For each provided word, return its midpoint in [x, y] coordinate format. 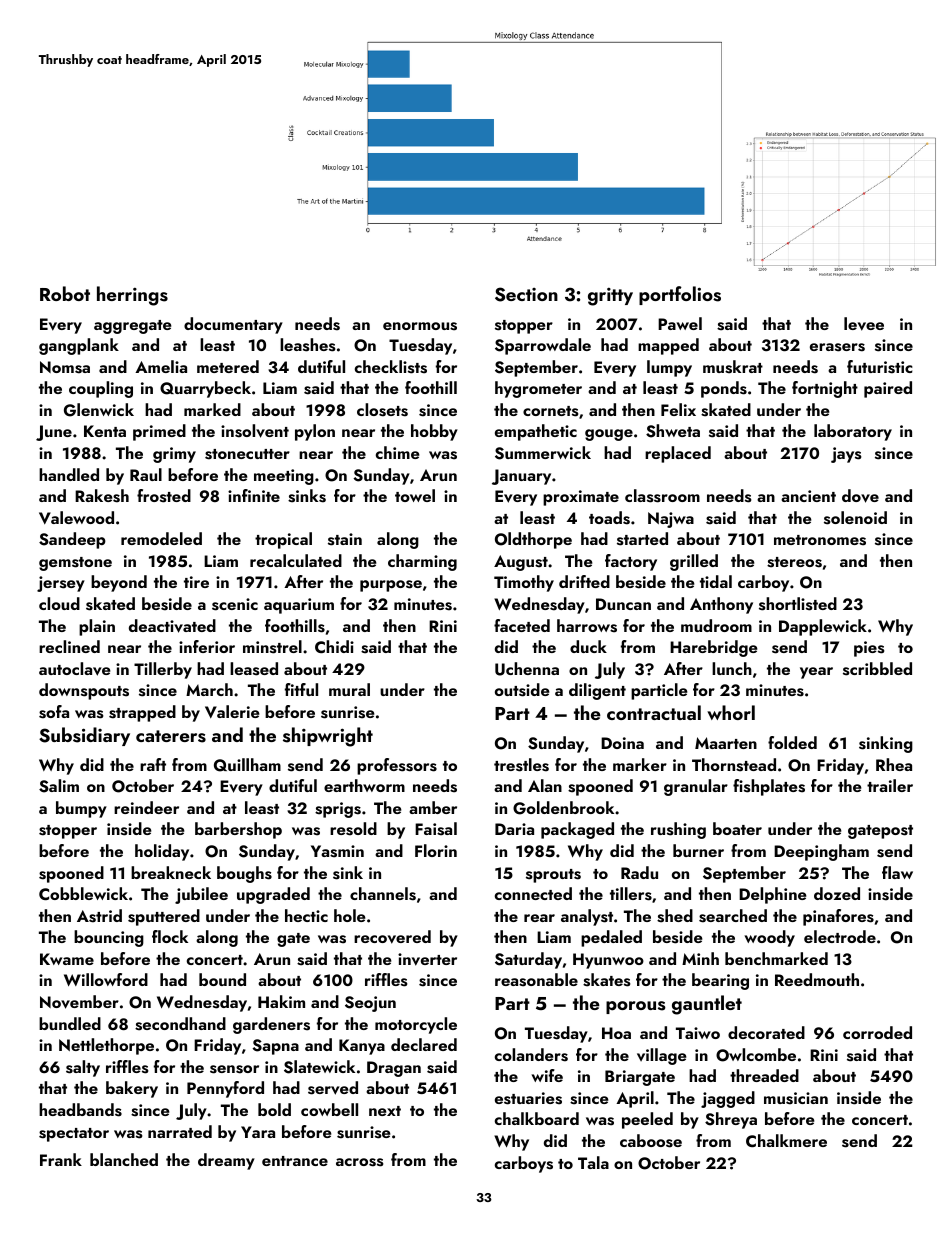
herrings [132, 296]
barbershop [238, 830]
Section [526, 294]
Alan [545, 785]
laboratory [853, 432]
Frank [61, 1159]
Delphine [772, 895]
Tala [593, 1162]
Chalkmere [786, 1140]
